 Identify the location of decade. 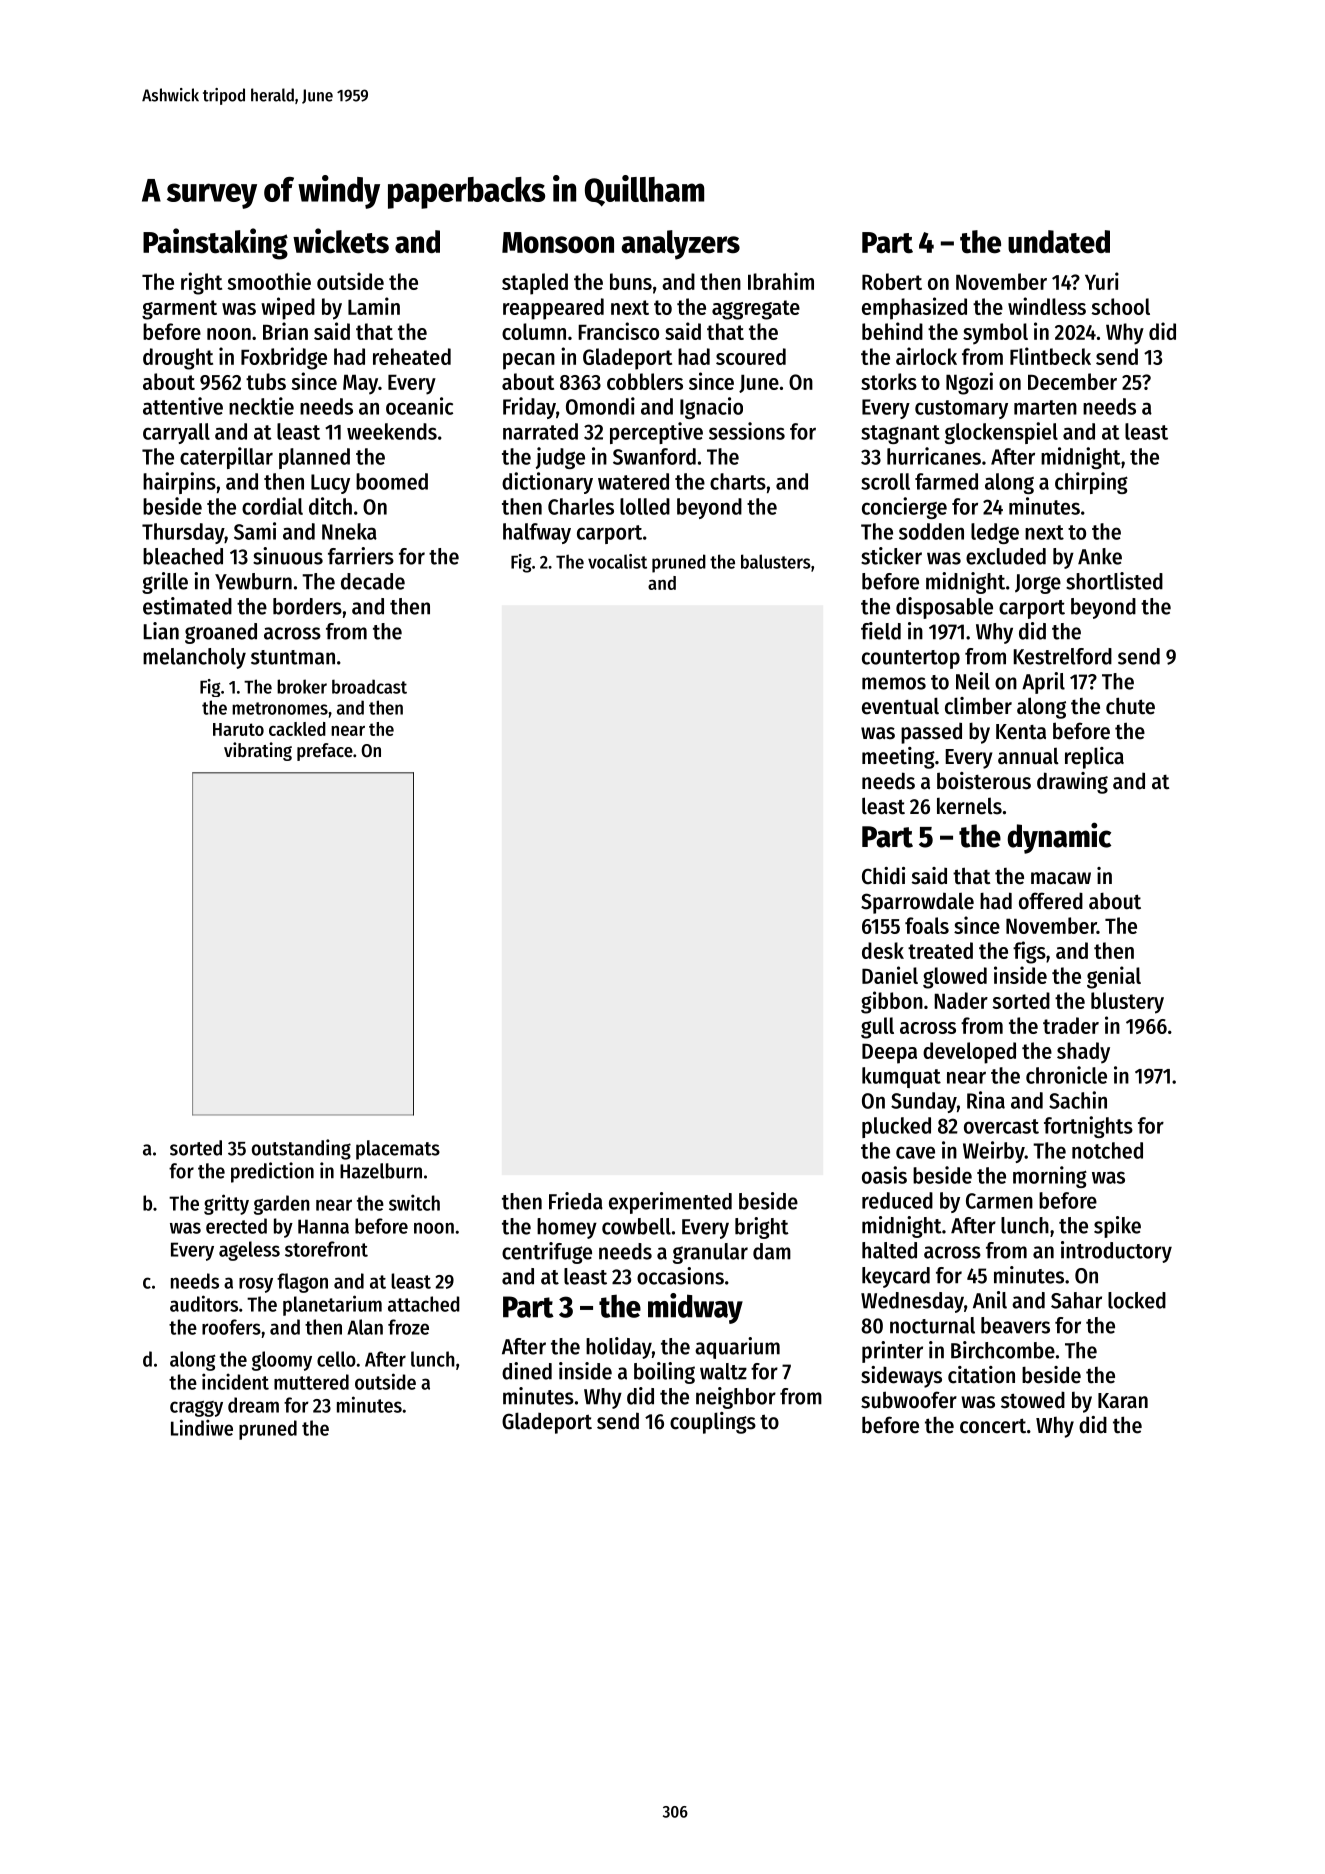
(373, 581).
